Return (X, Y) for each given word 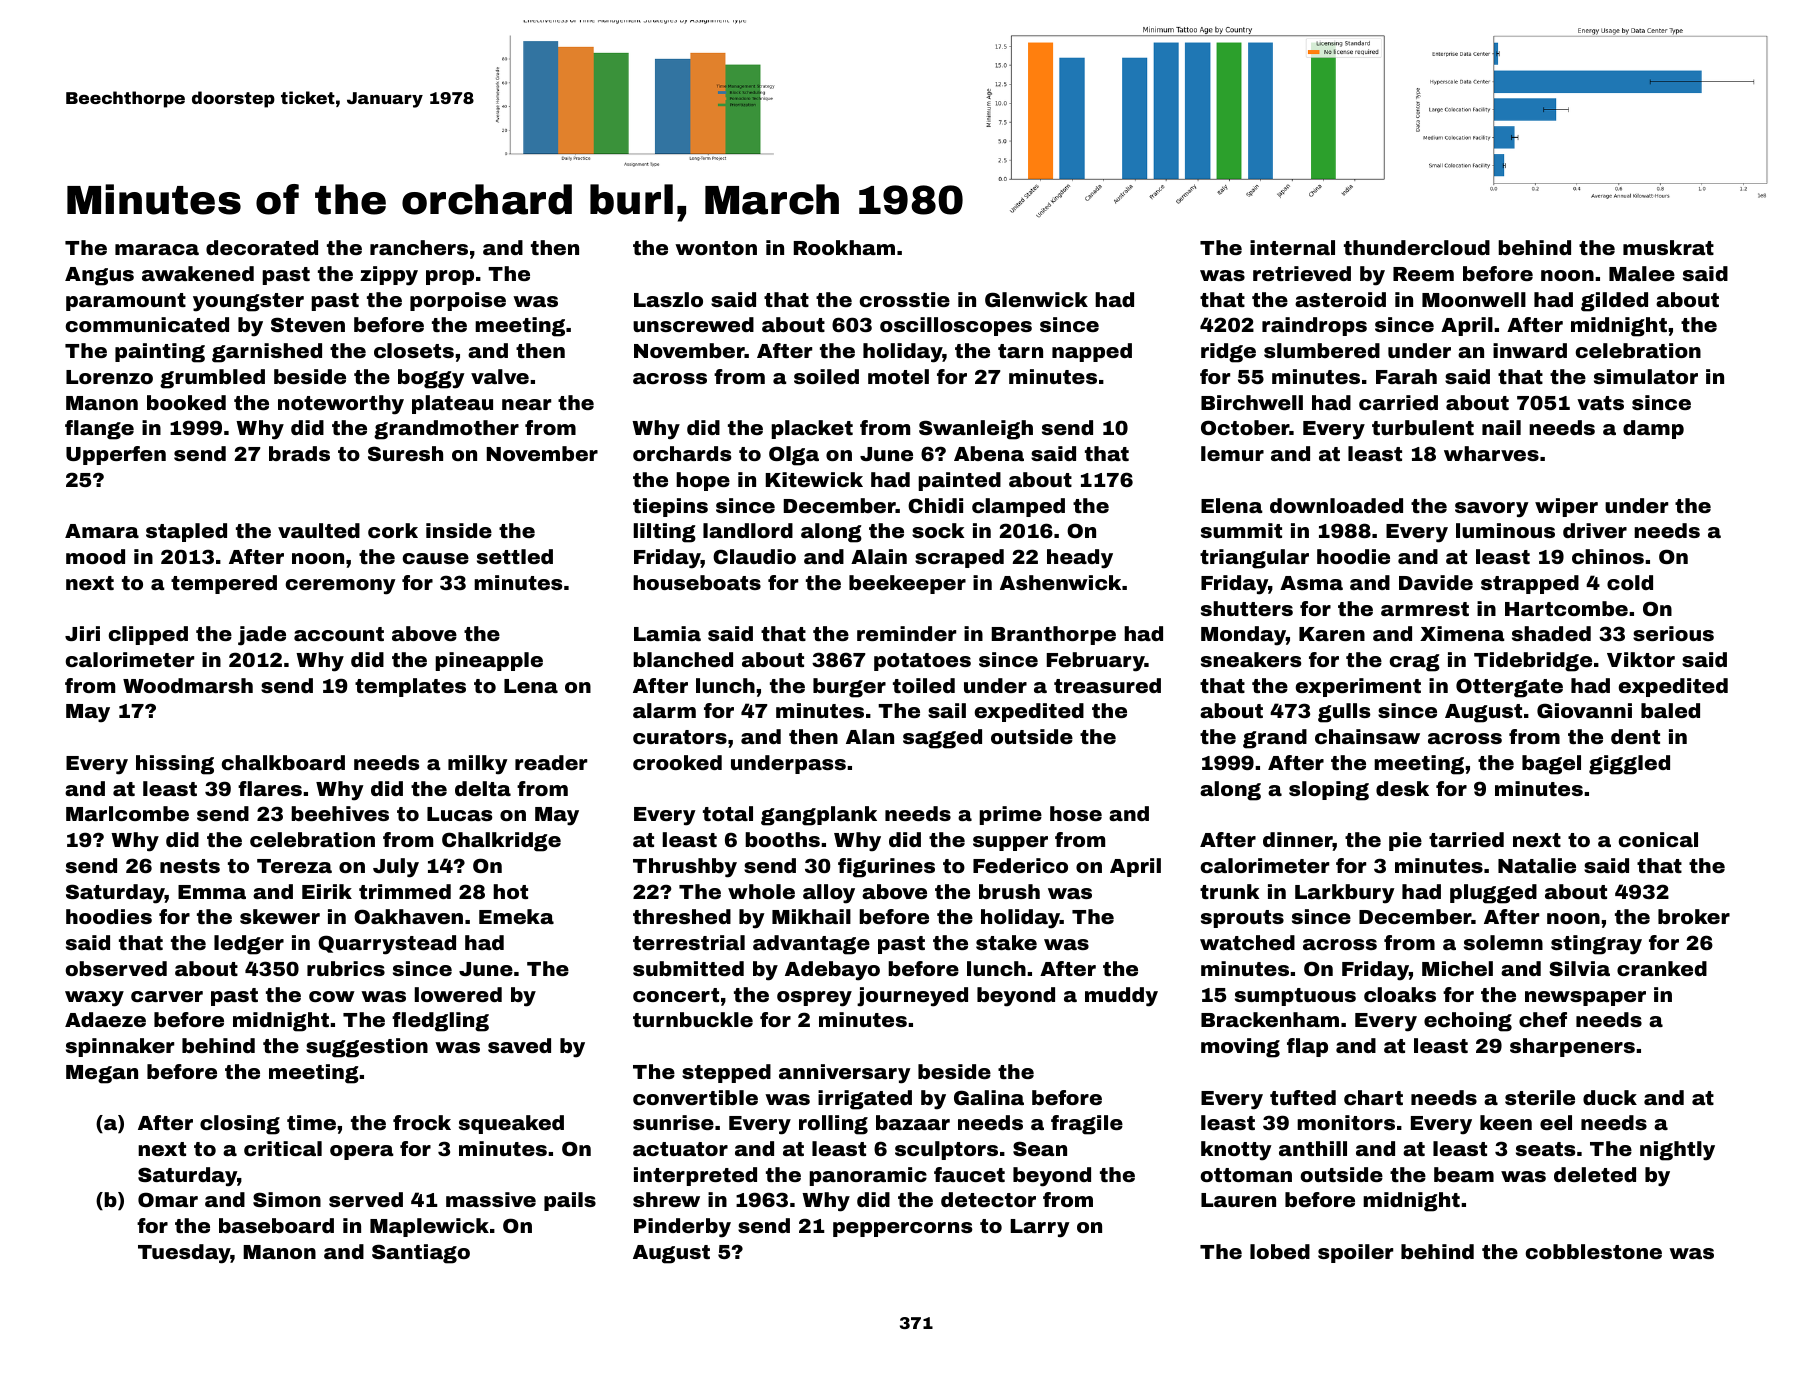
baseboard (276, 1225)
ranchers (419, 247)
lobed (1280, 1251)
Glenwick (1036, 299)
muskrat (1668, 247)
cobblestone (1594, 1251)
